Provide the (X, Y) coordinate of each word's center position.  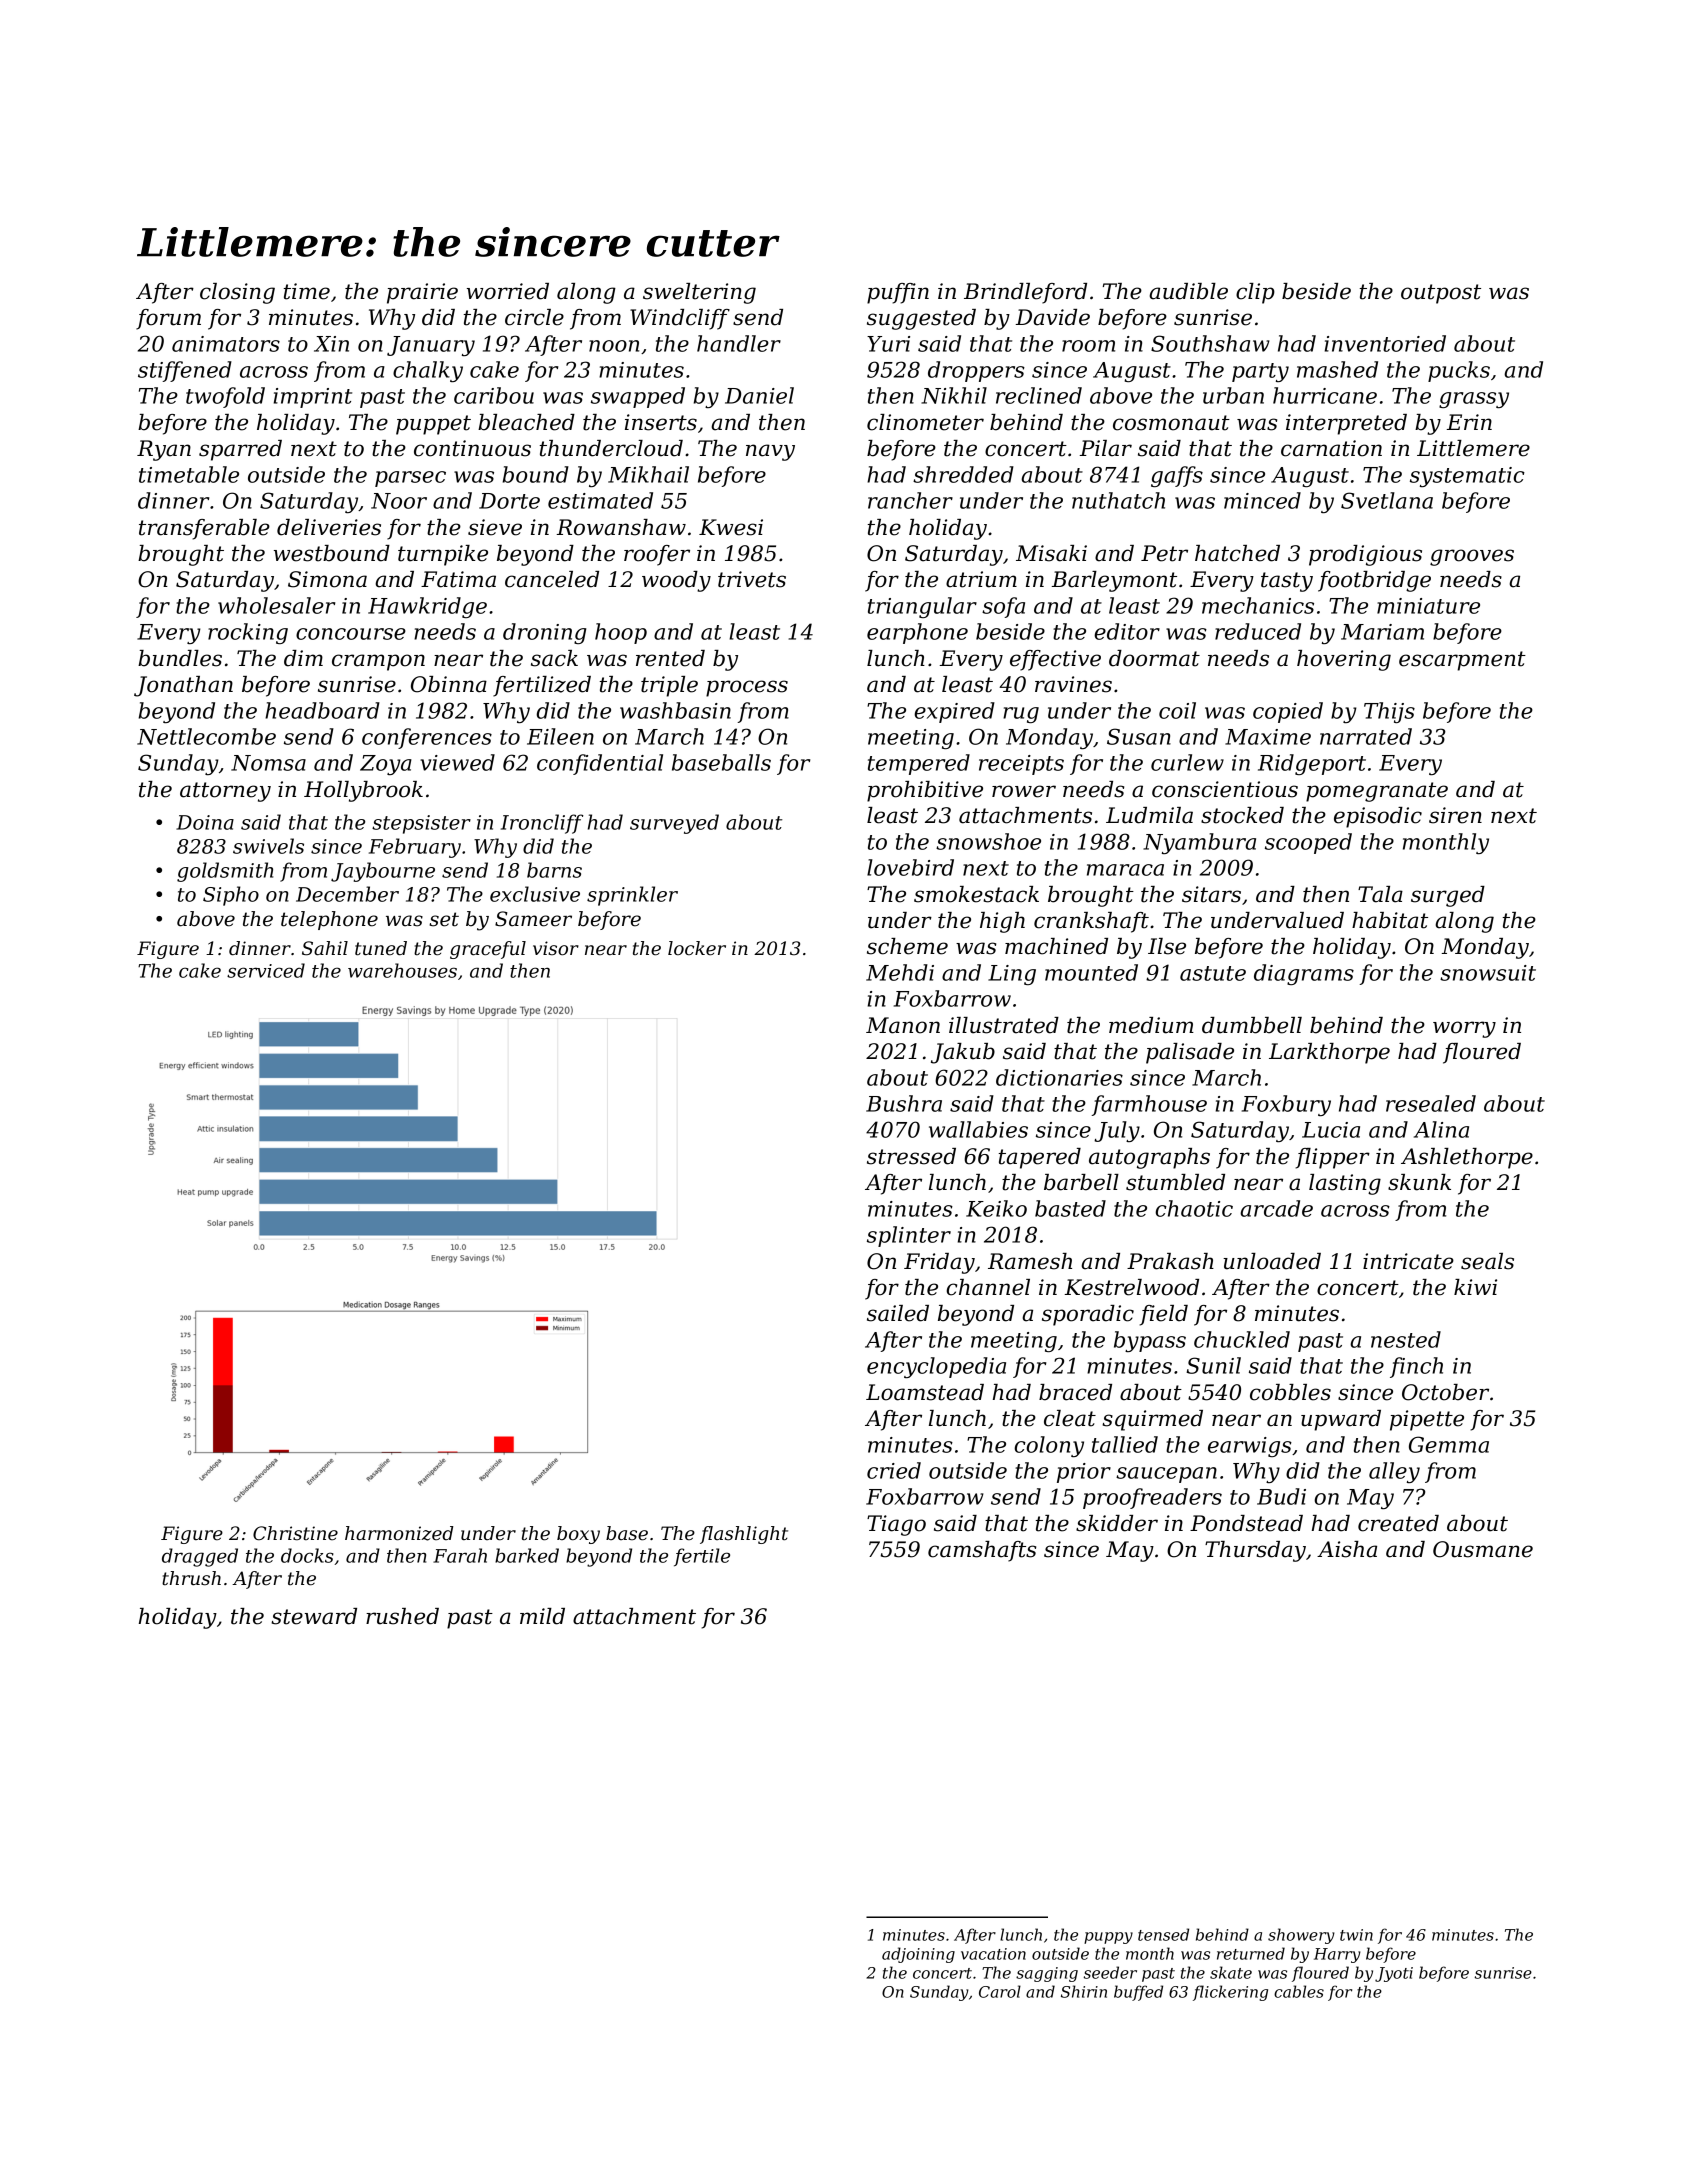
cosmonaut (1171, 423)
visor (556, 948)
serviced (266, 970)
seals (1487, 1261)
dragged (200, 1557)
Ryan (164, 450)
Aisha (1347, 1549)
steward (314, 1616)
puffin (898, 293)
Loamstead (925, 1392)
